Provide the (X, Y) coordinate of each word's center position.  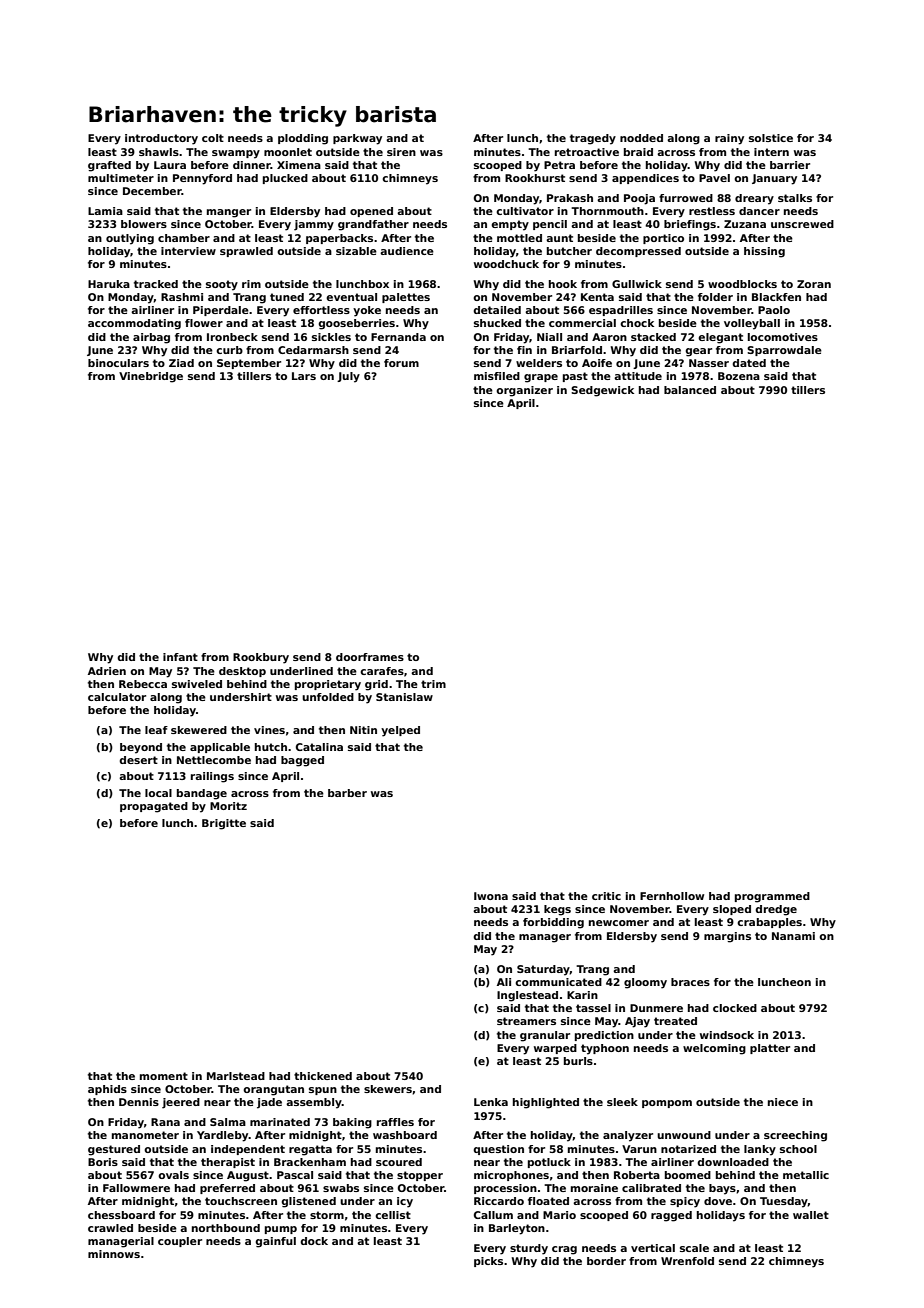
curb (229, 350)
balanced (690, 390)
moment (164, 1076)
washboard (405, 1135)
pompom (667, 1104)
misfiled (497, 376)
